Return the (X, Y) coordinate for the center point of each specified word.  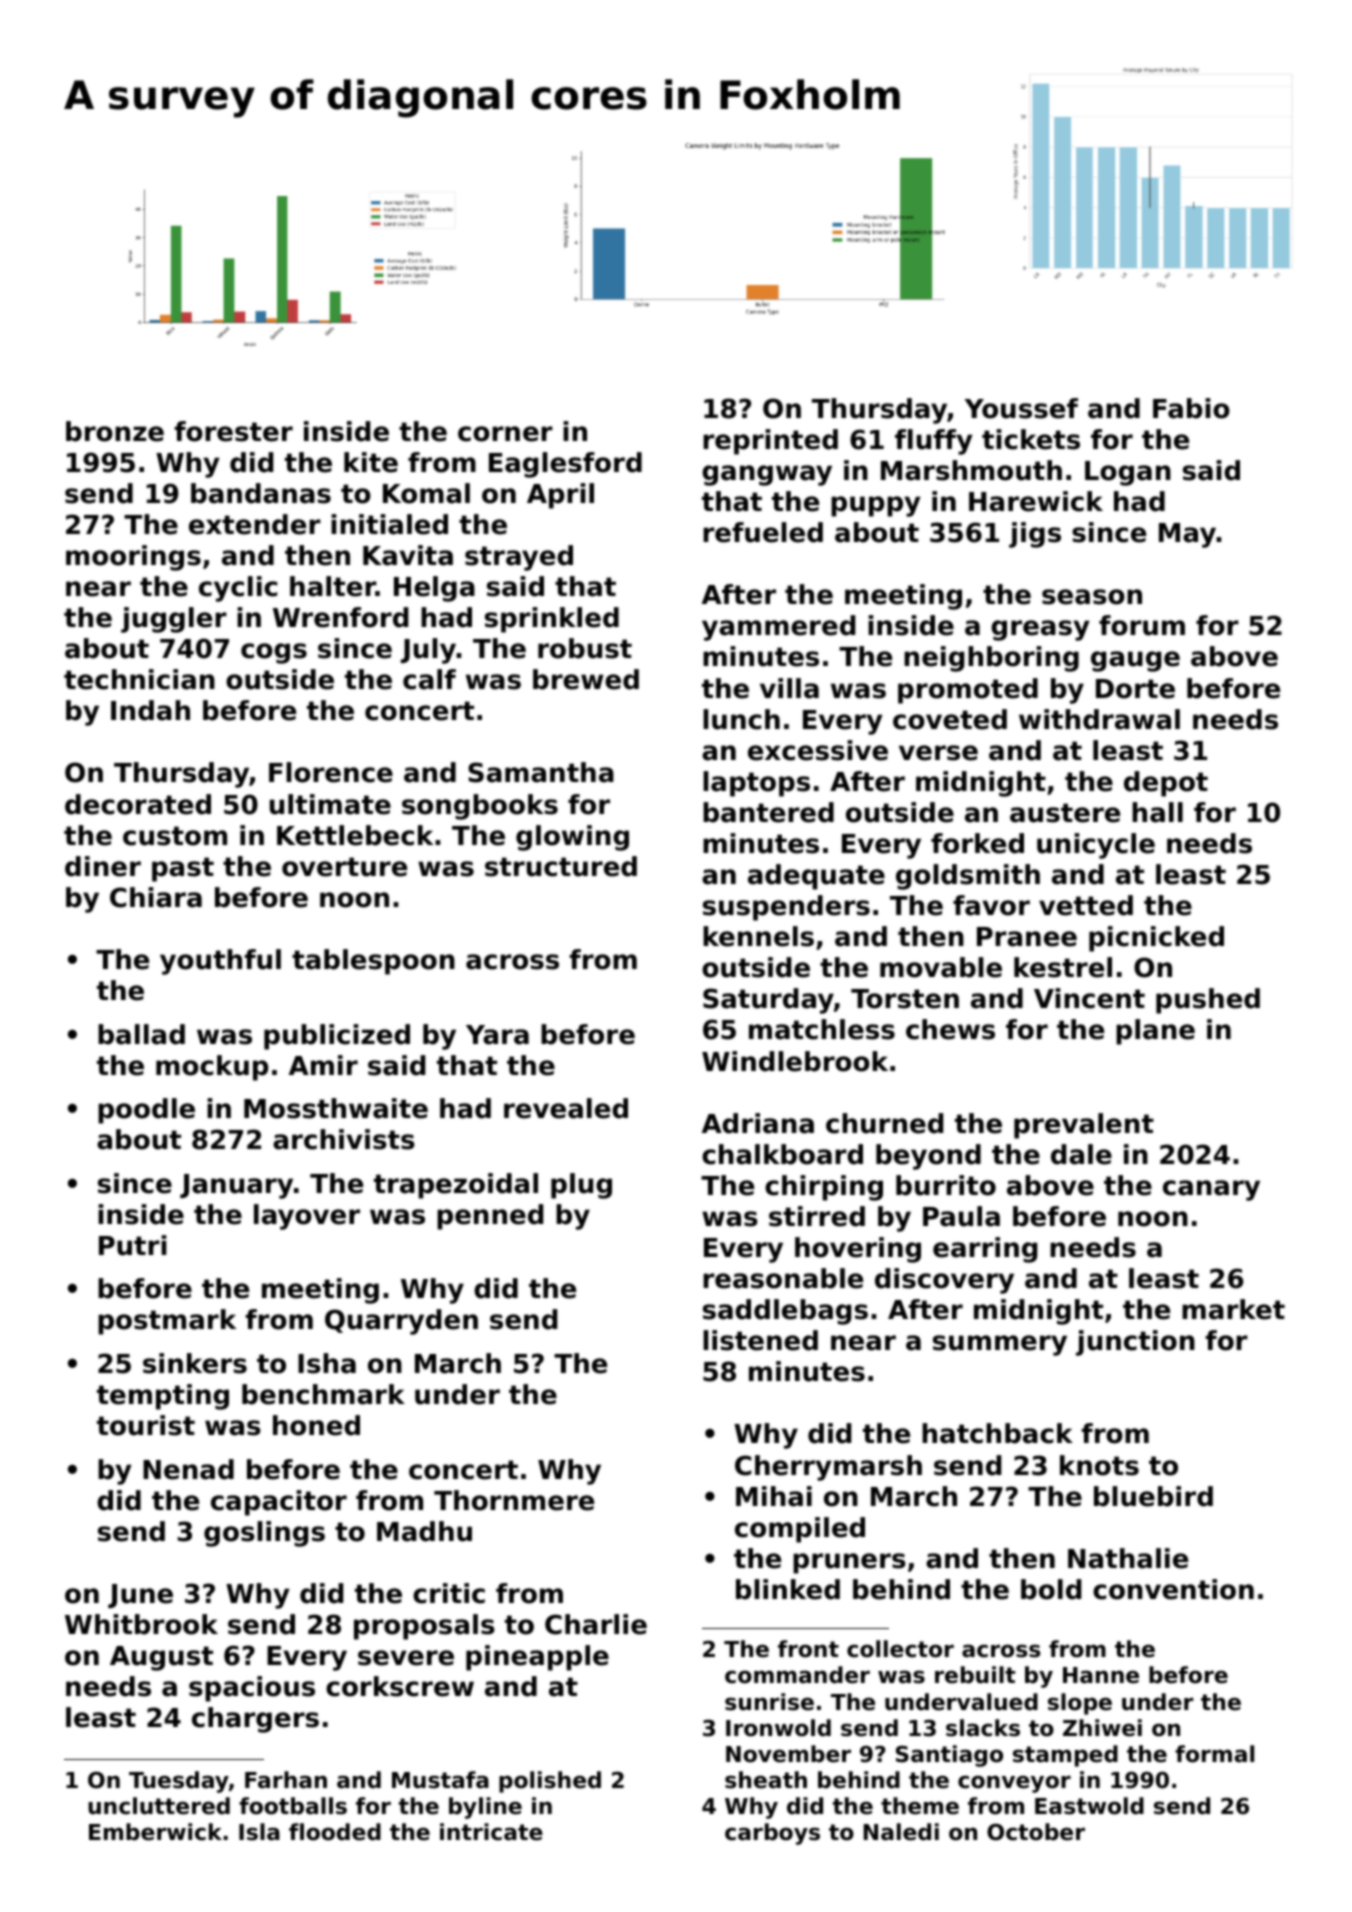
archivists (344, 1139)
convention (1173, 1589)
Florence (331, 772)
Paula (961, 1216)
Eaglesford (565, 465)
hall (1157, 812)
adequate (816, 877)
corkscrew (400, 1686)
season (1092, 597)
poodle (146, 1111)
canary (1211, 1190)
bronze (115, 431)
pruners (849, 1563)
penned (490, 1217)
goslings (264, 1534)
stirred (817, 1216)
